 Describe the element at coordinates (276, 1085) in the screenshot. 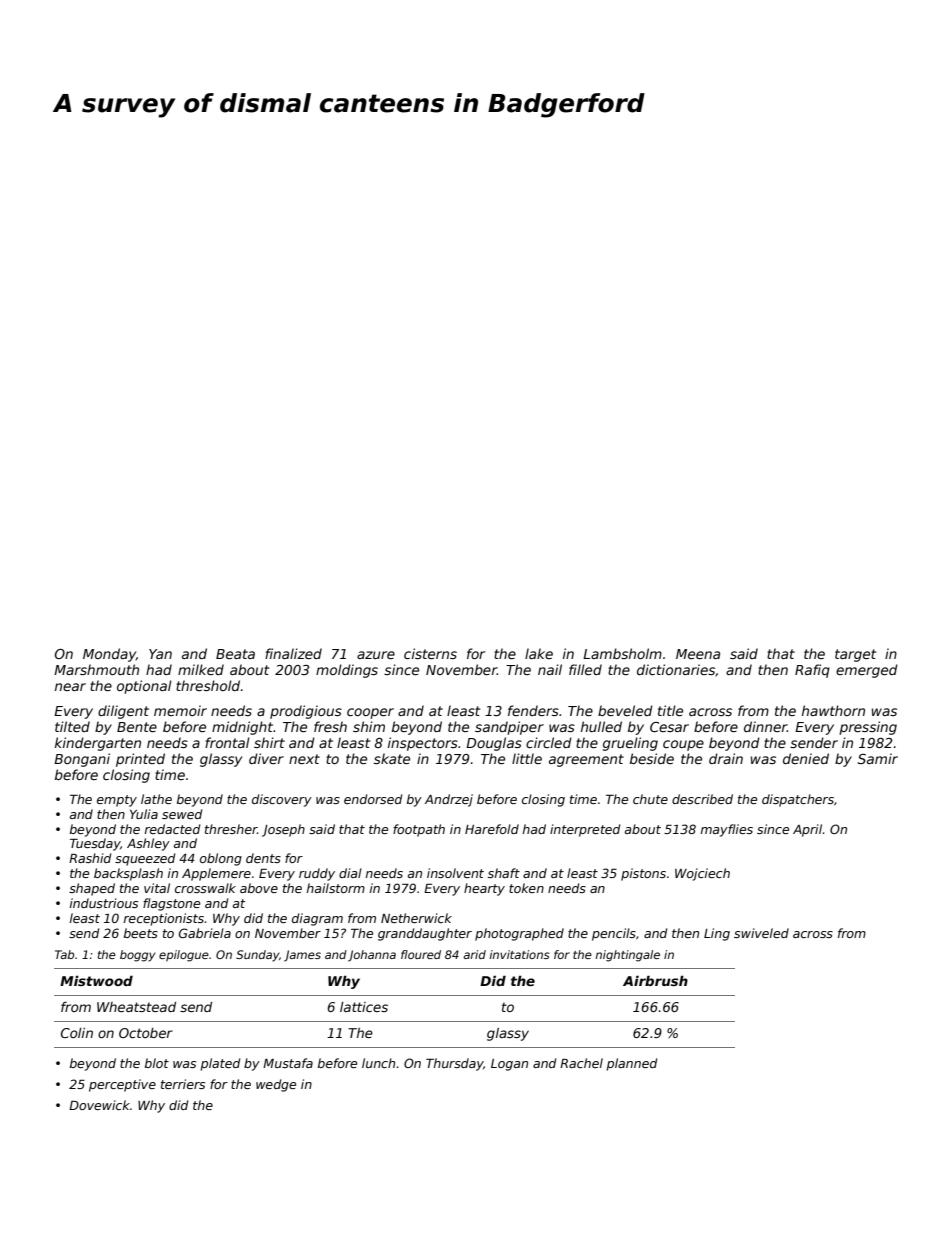

I see `wedge` at that location.
